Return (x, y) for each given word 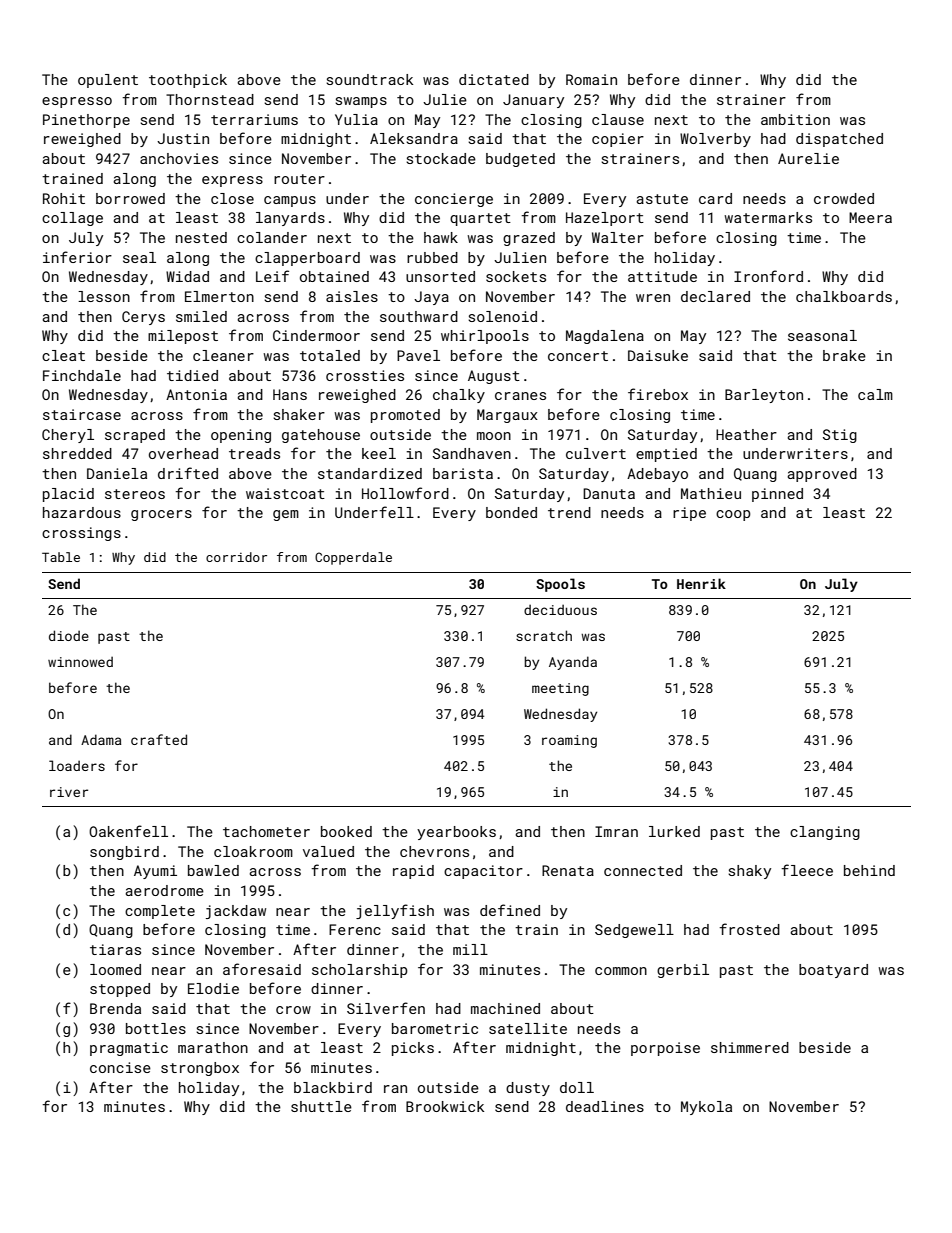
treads (254, 453)
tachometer (266, 831)
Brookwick (445, 1106)
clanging (825, 833)
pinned (777, 495)
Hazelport (605, 219)
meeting (560, 689)
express (232, 181)
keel (379, 453)
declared (715, 296)
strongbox (200, 1069)
